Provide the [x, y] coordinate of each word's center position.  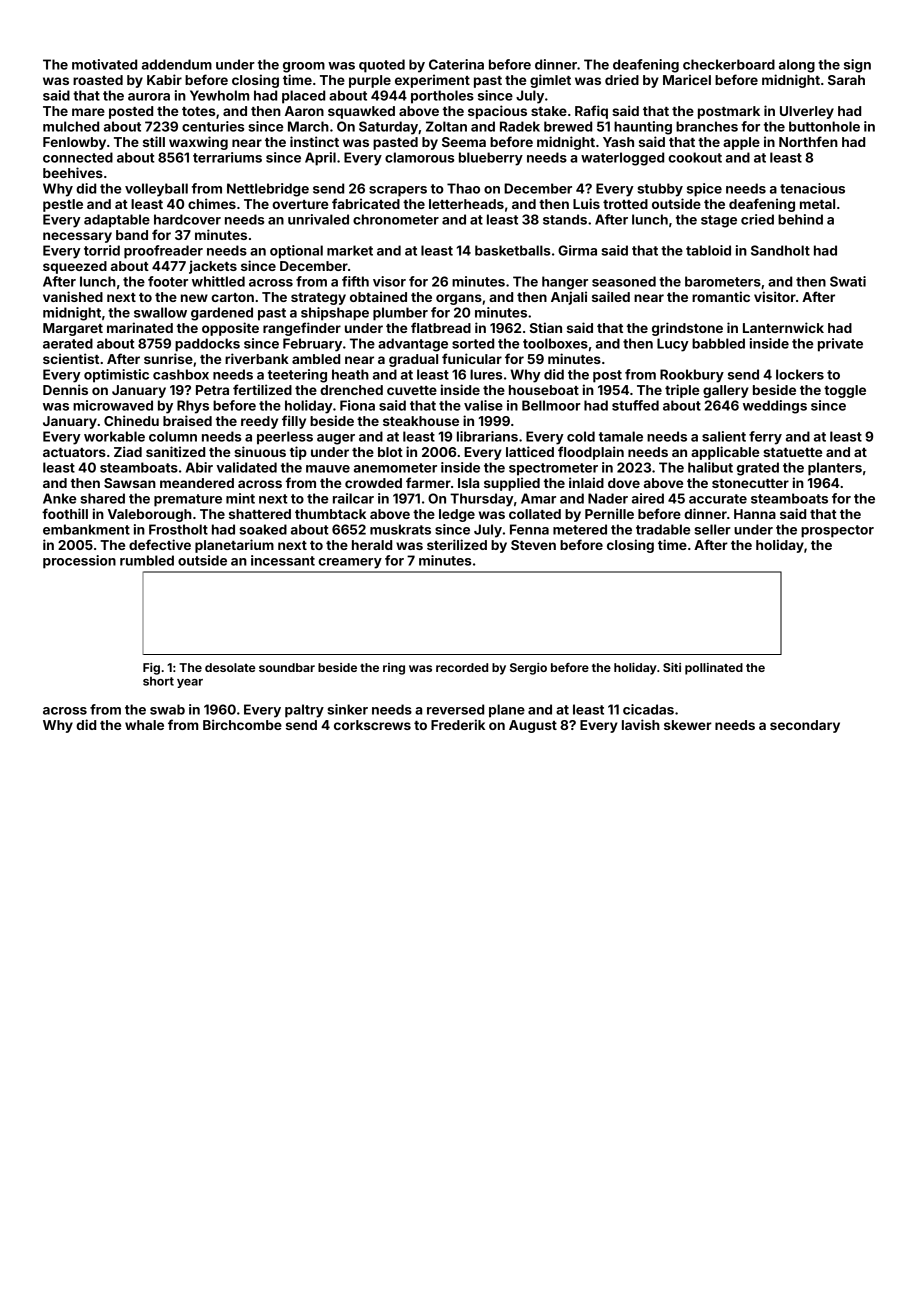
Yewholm [219, 95]
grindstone [687, 329]
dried [622, 79]
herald [372, 545]
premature [188, 500]
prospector [837, 531]
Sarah [846, 80]
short [158, 681]
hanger [565, 283]
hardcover [187, 219]
